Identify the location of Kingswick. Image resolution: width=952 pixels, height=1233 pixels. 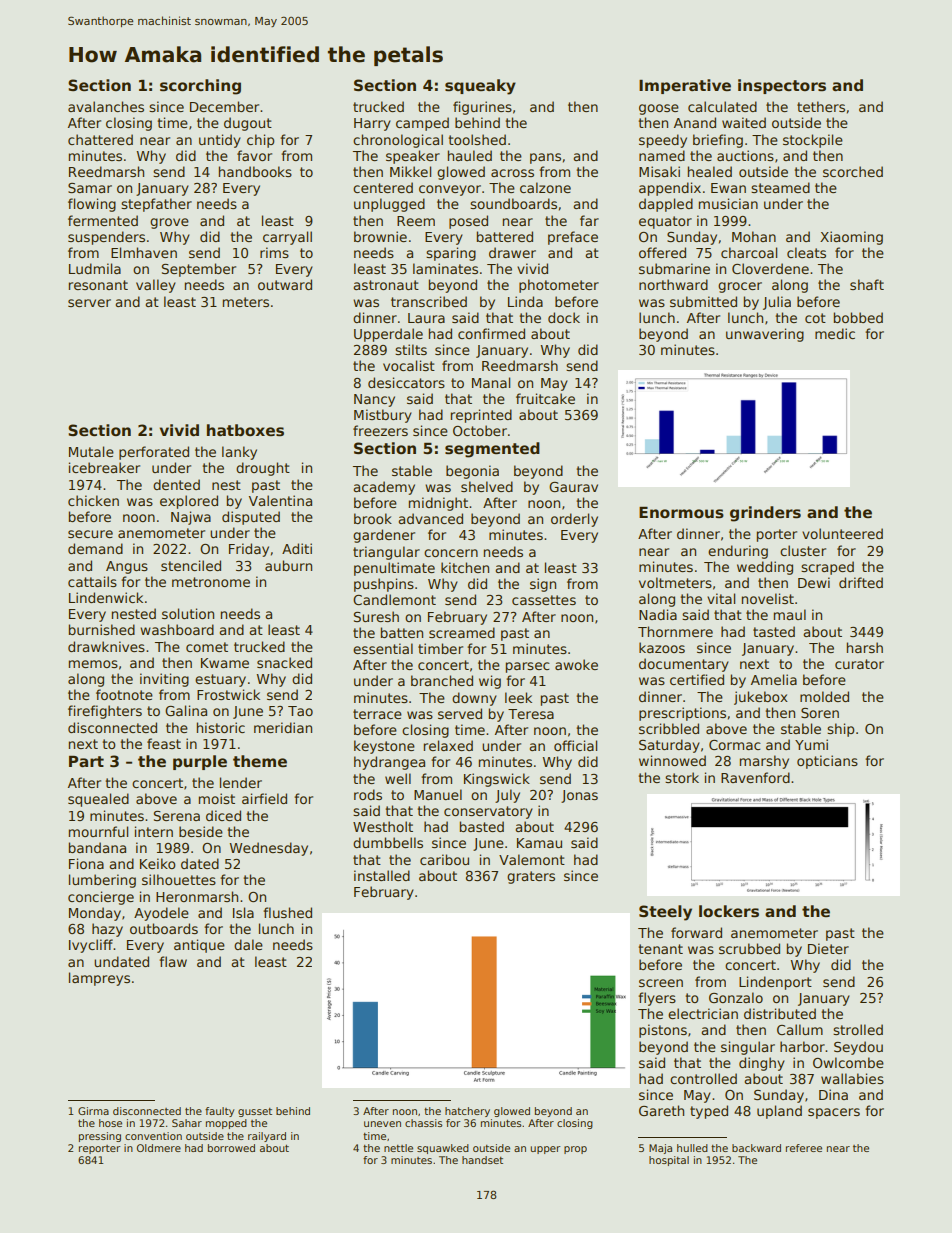
(497, 780).
